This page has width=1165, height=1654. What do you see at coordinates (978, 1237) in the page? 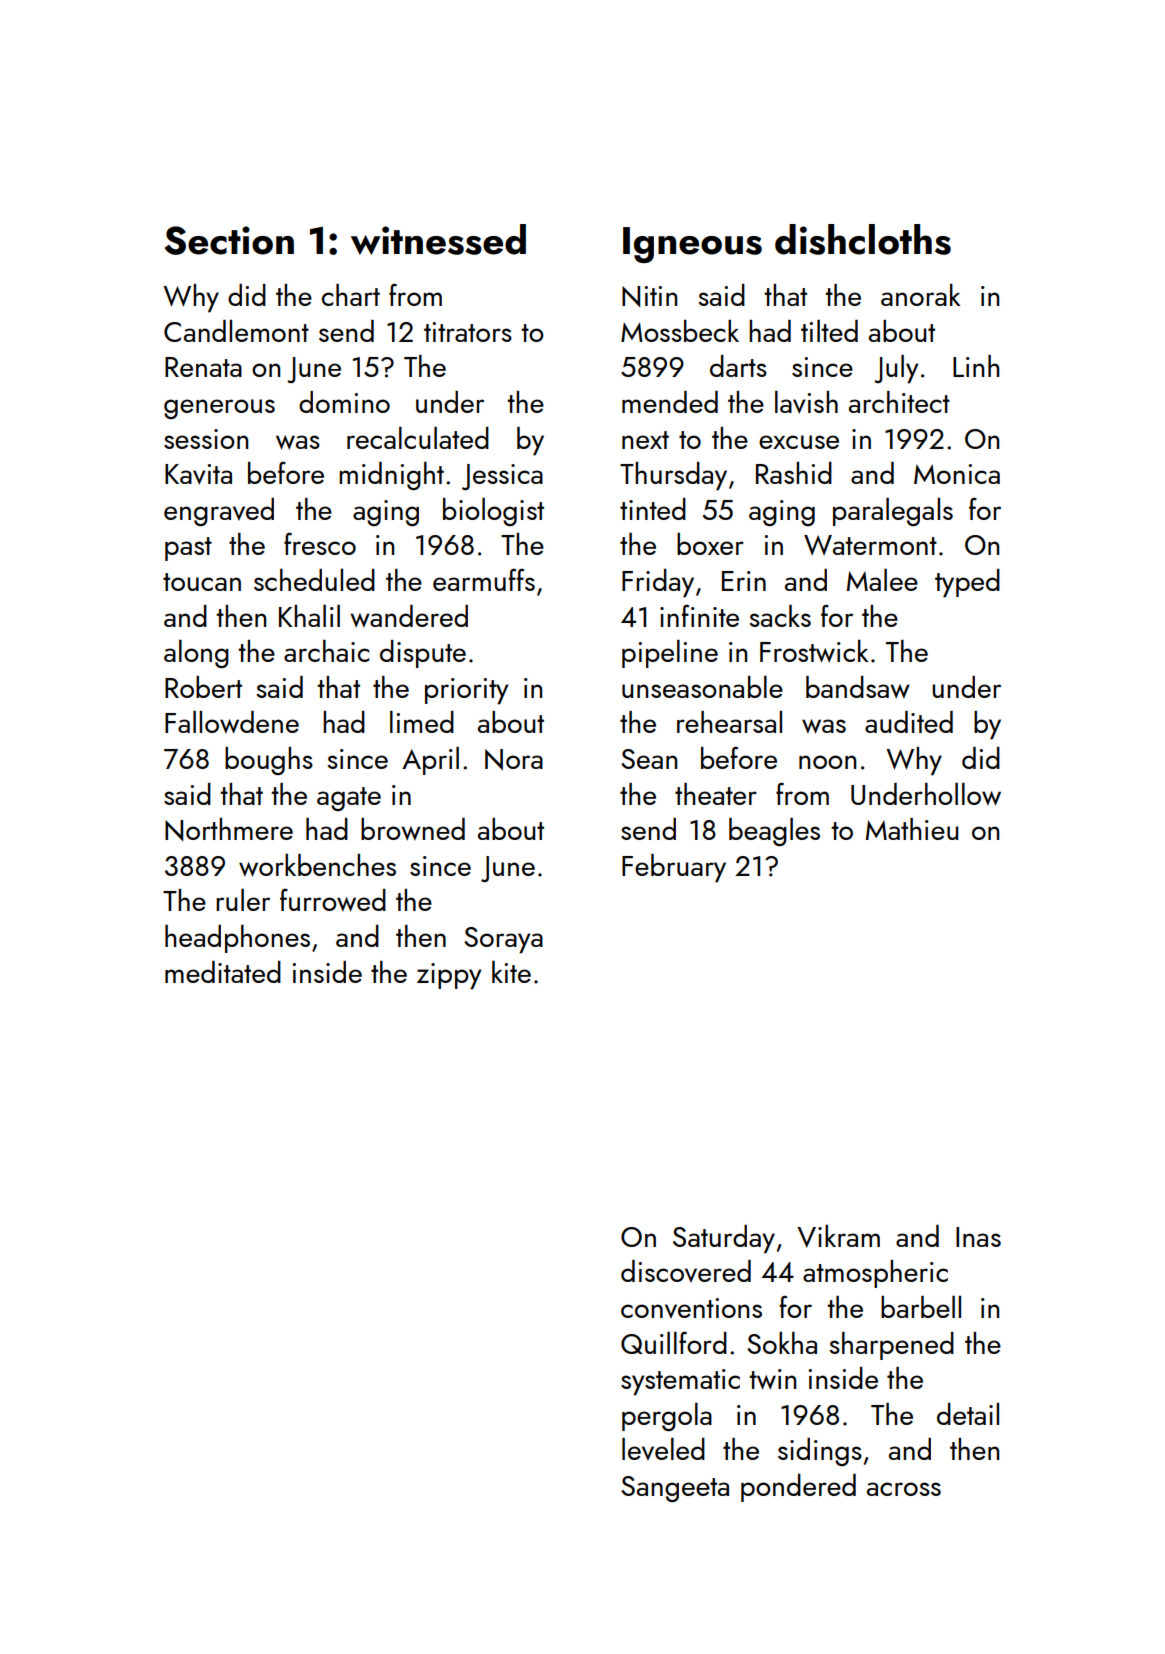
I see `Inas` at bounding box center [978, 1237].
